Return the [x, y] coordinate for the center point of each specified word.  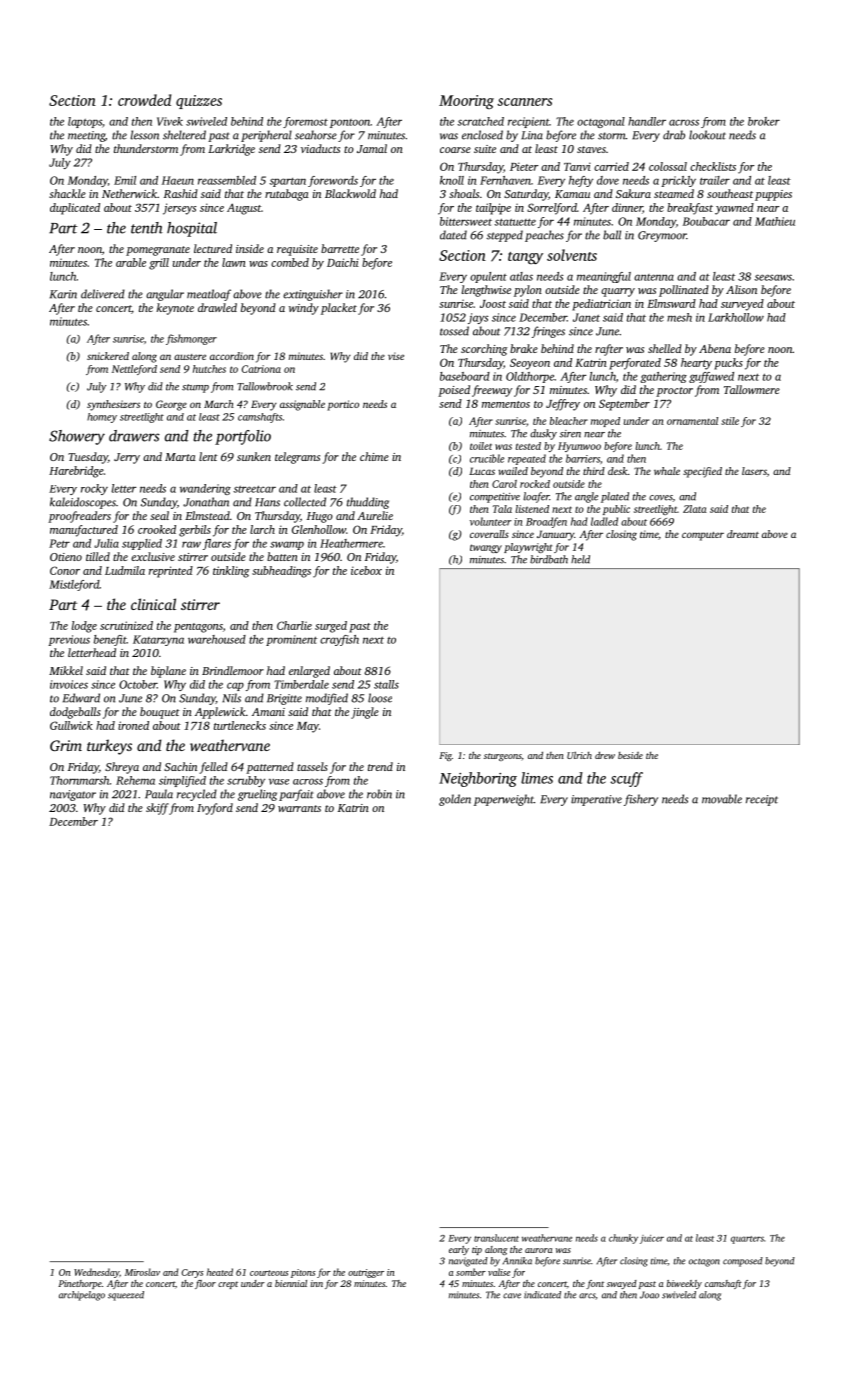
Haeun [178, 180]
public [616, 510]
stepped [505, 236]
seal [159, 515]
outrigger [366, 1273]
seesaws [773, 277]
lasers [754, 471]
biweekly [684, 1284]
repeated [527, 459]
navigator [73, 795]
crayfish [339, 640]
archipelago [82, 1296]
